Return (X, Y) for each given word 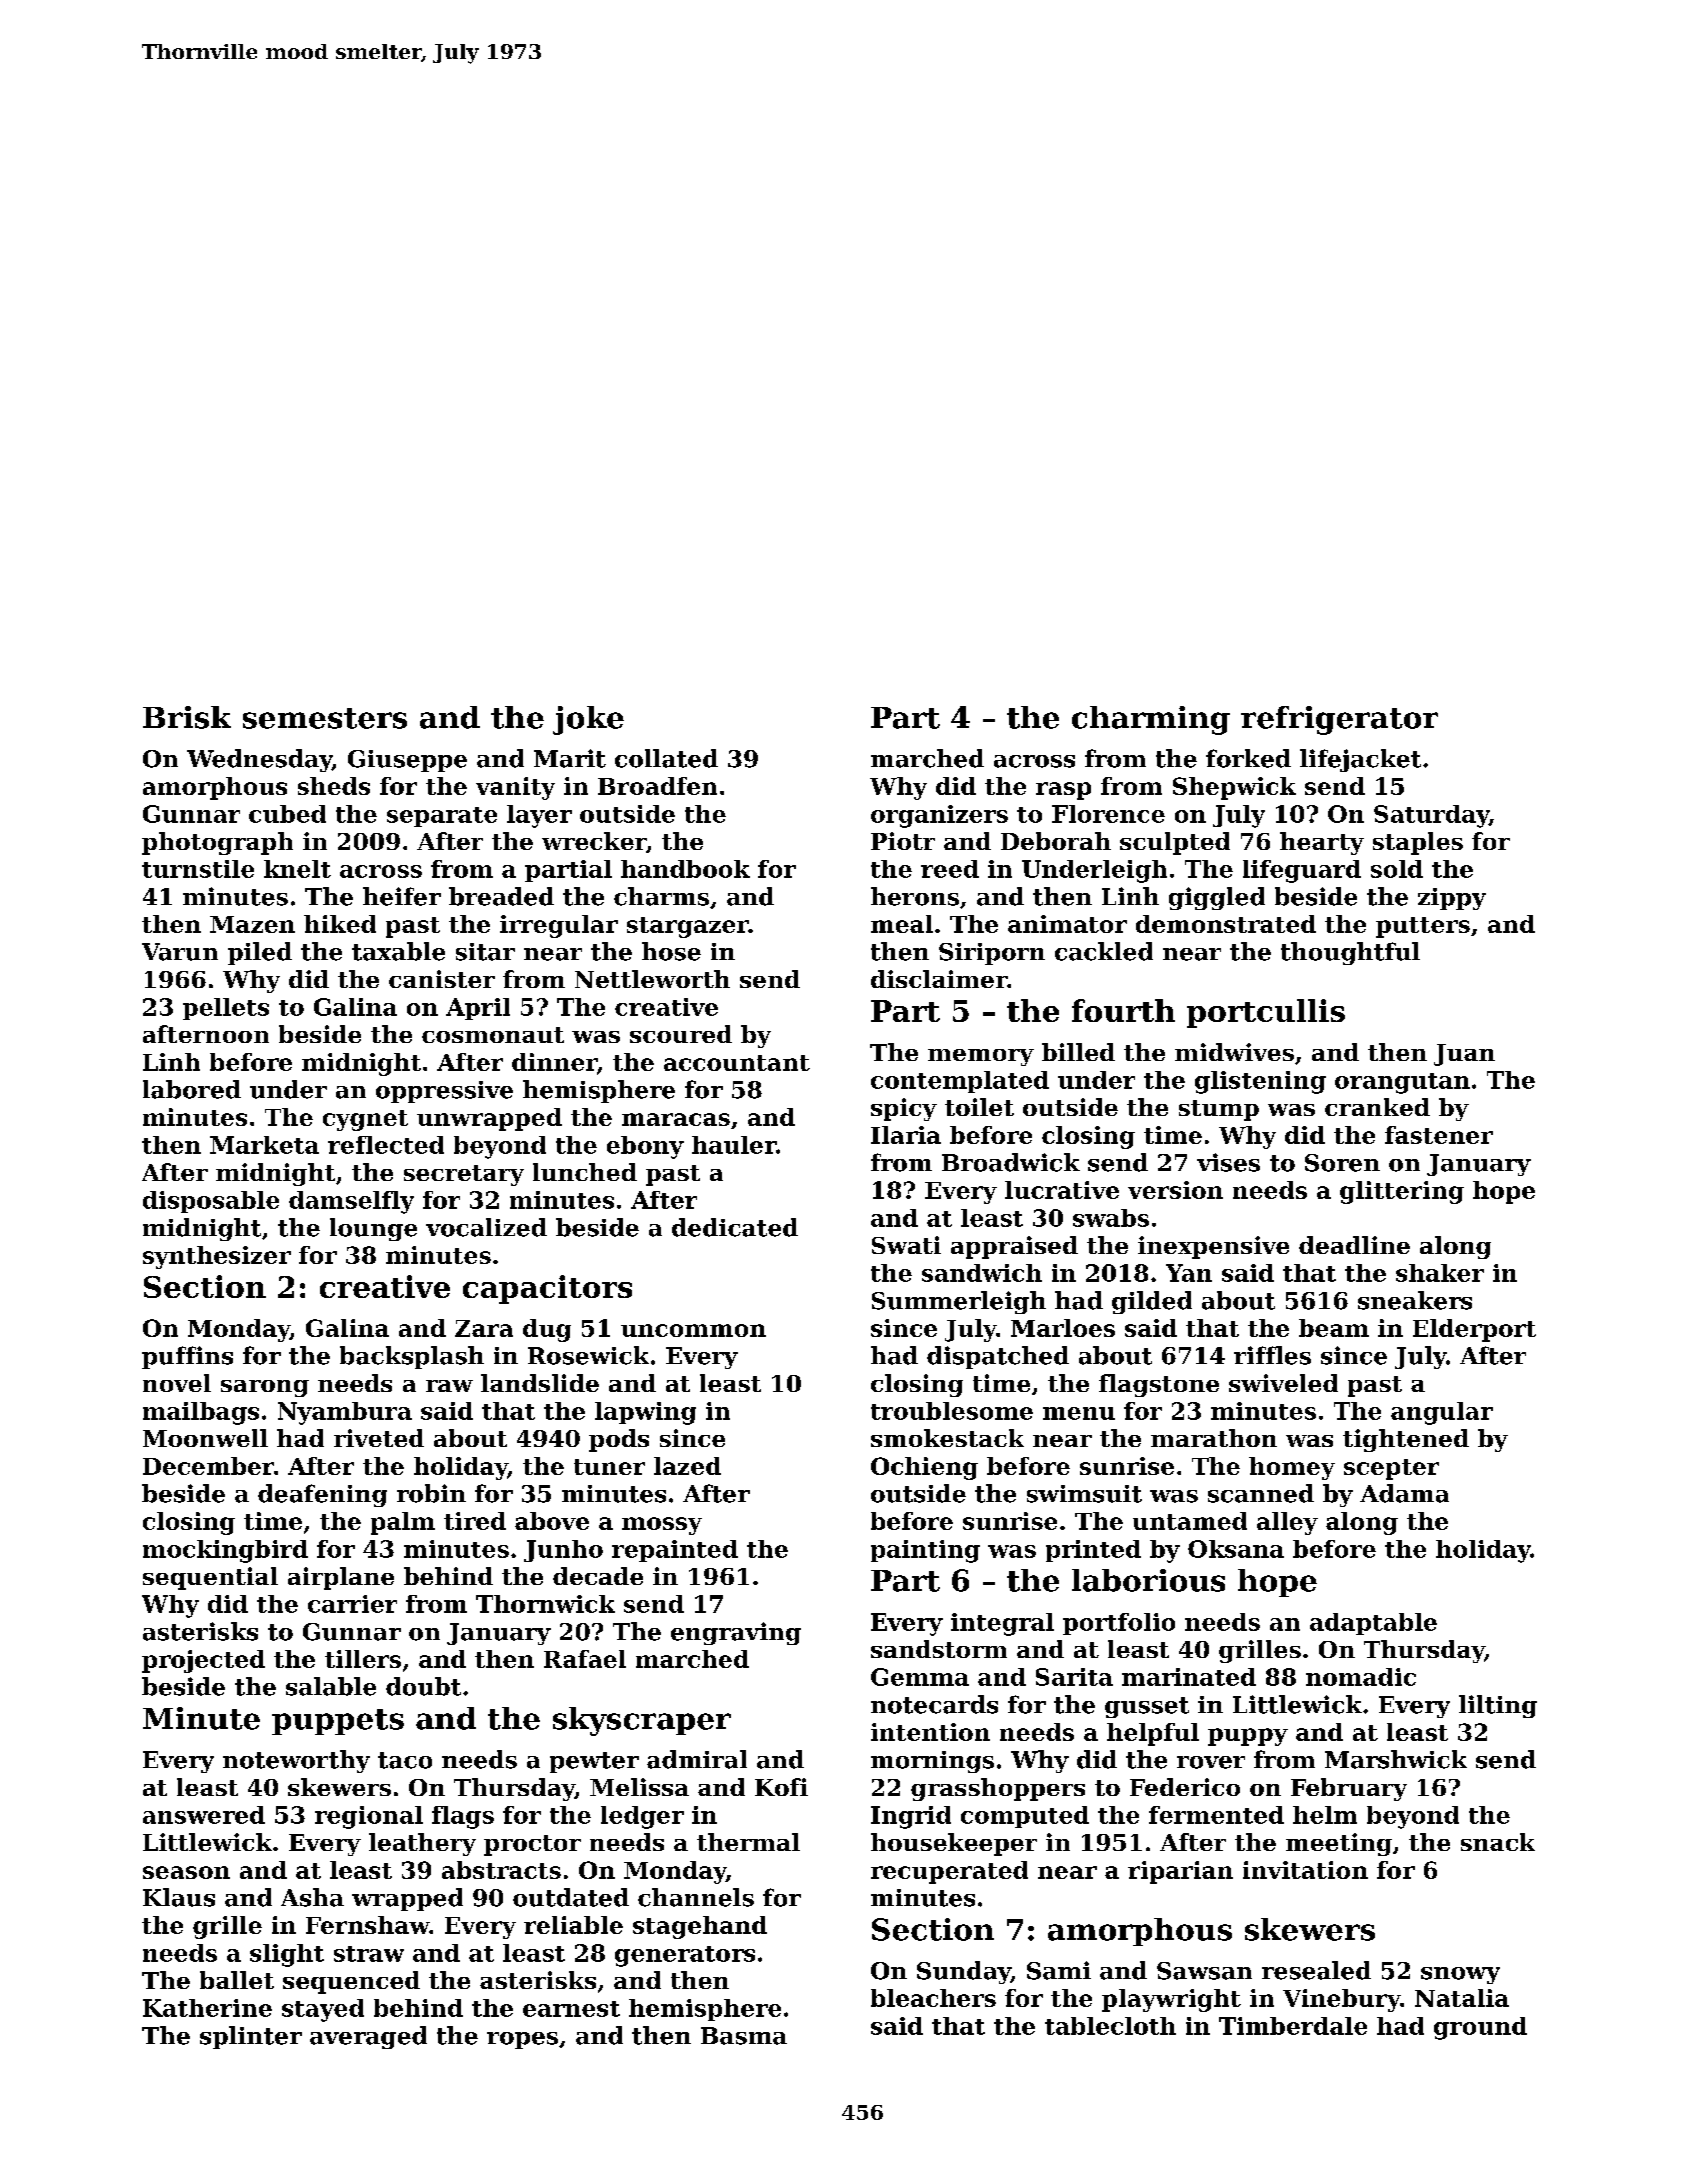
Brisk (187, 717)
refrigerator (1339, 720)
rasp (1063, 791)
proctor (532, 1845)
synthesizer (217, 1257)
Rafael (585, 1659)
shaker (1440, 1273)
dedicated (735, 1227)
